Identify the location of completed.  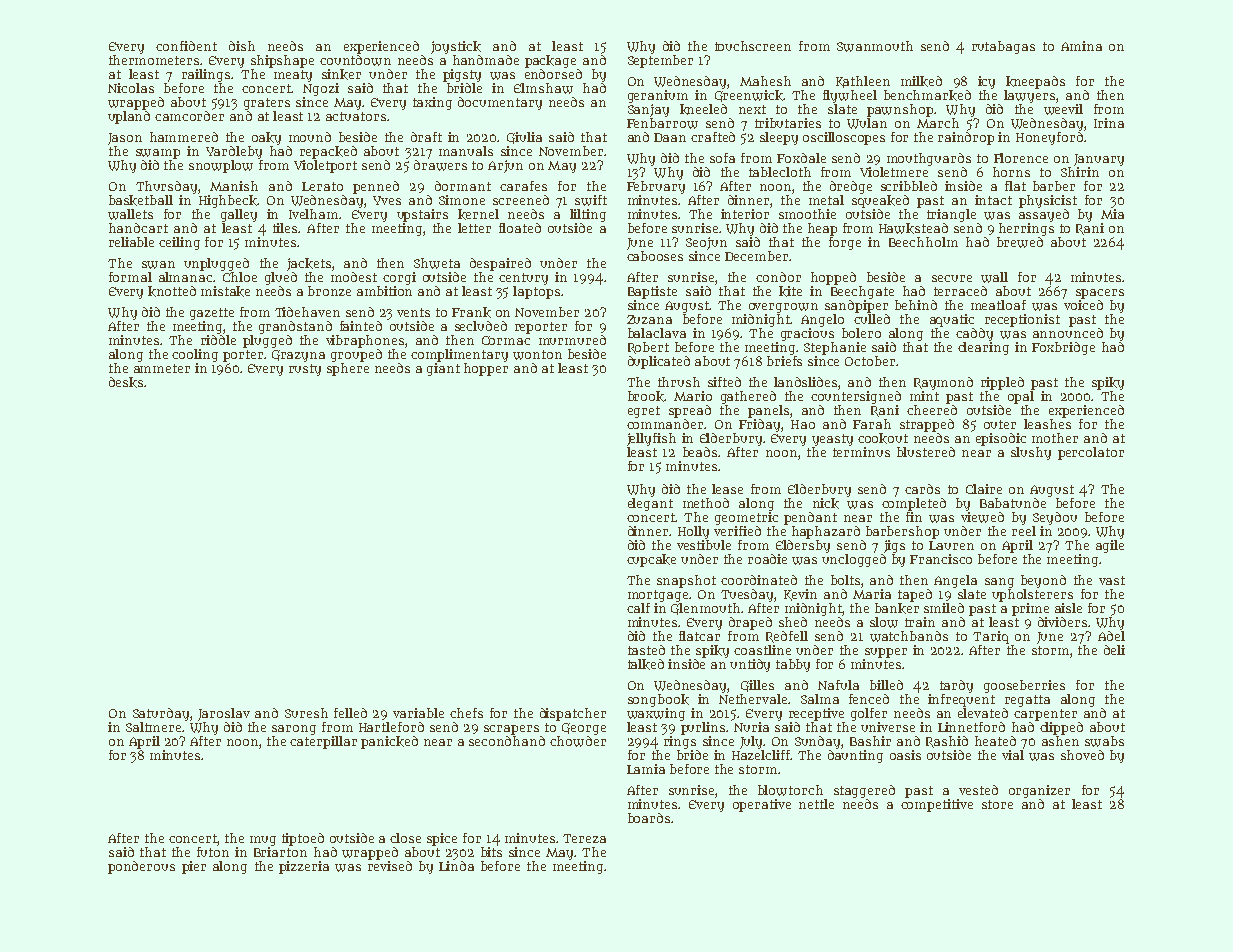
(914, 504).
